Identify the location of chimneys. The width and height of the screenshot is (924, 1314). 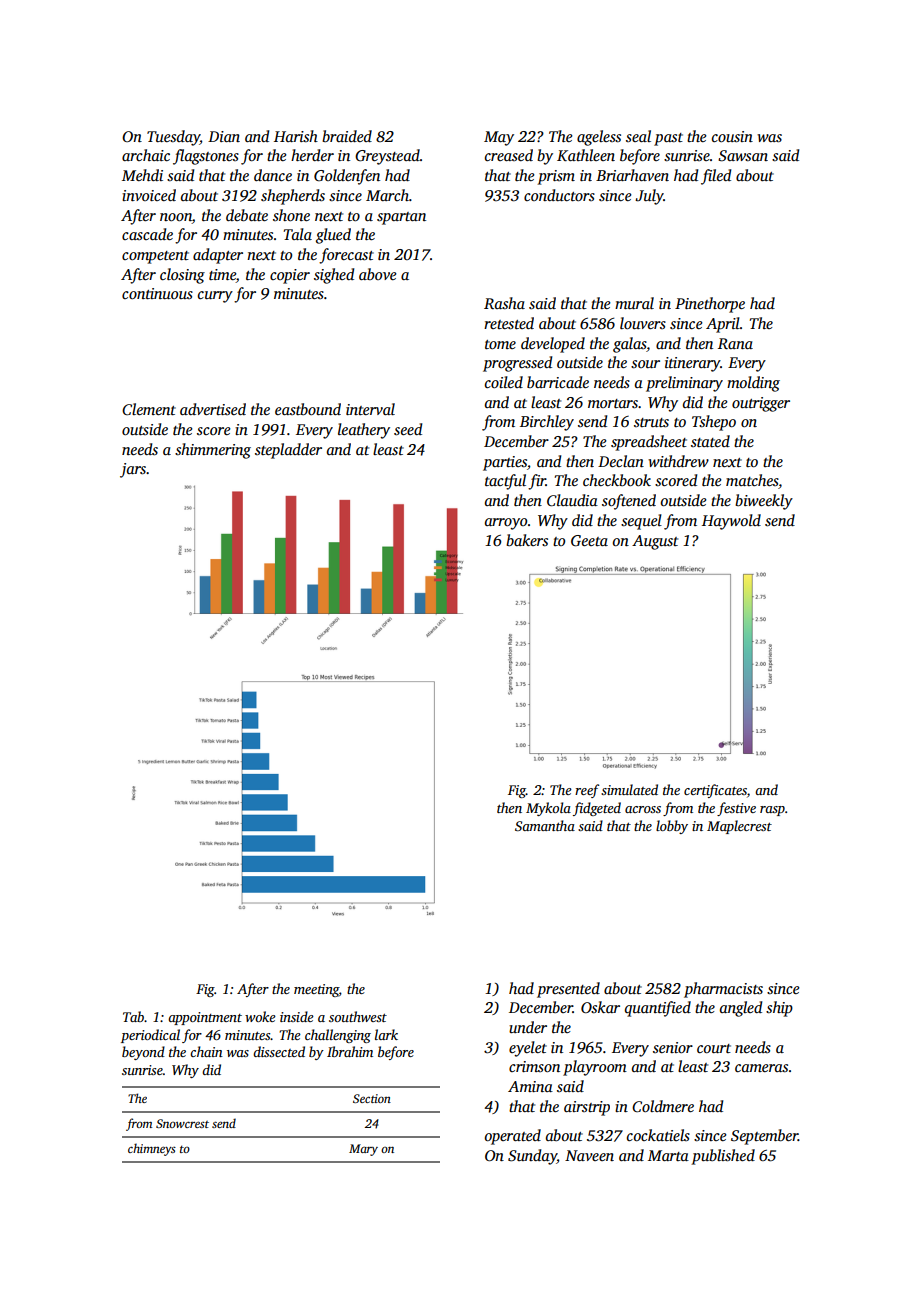
(152, 1149).
